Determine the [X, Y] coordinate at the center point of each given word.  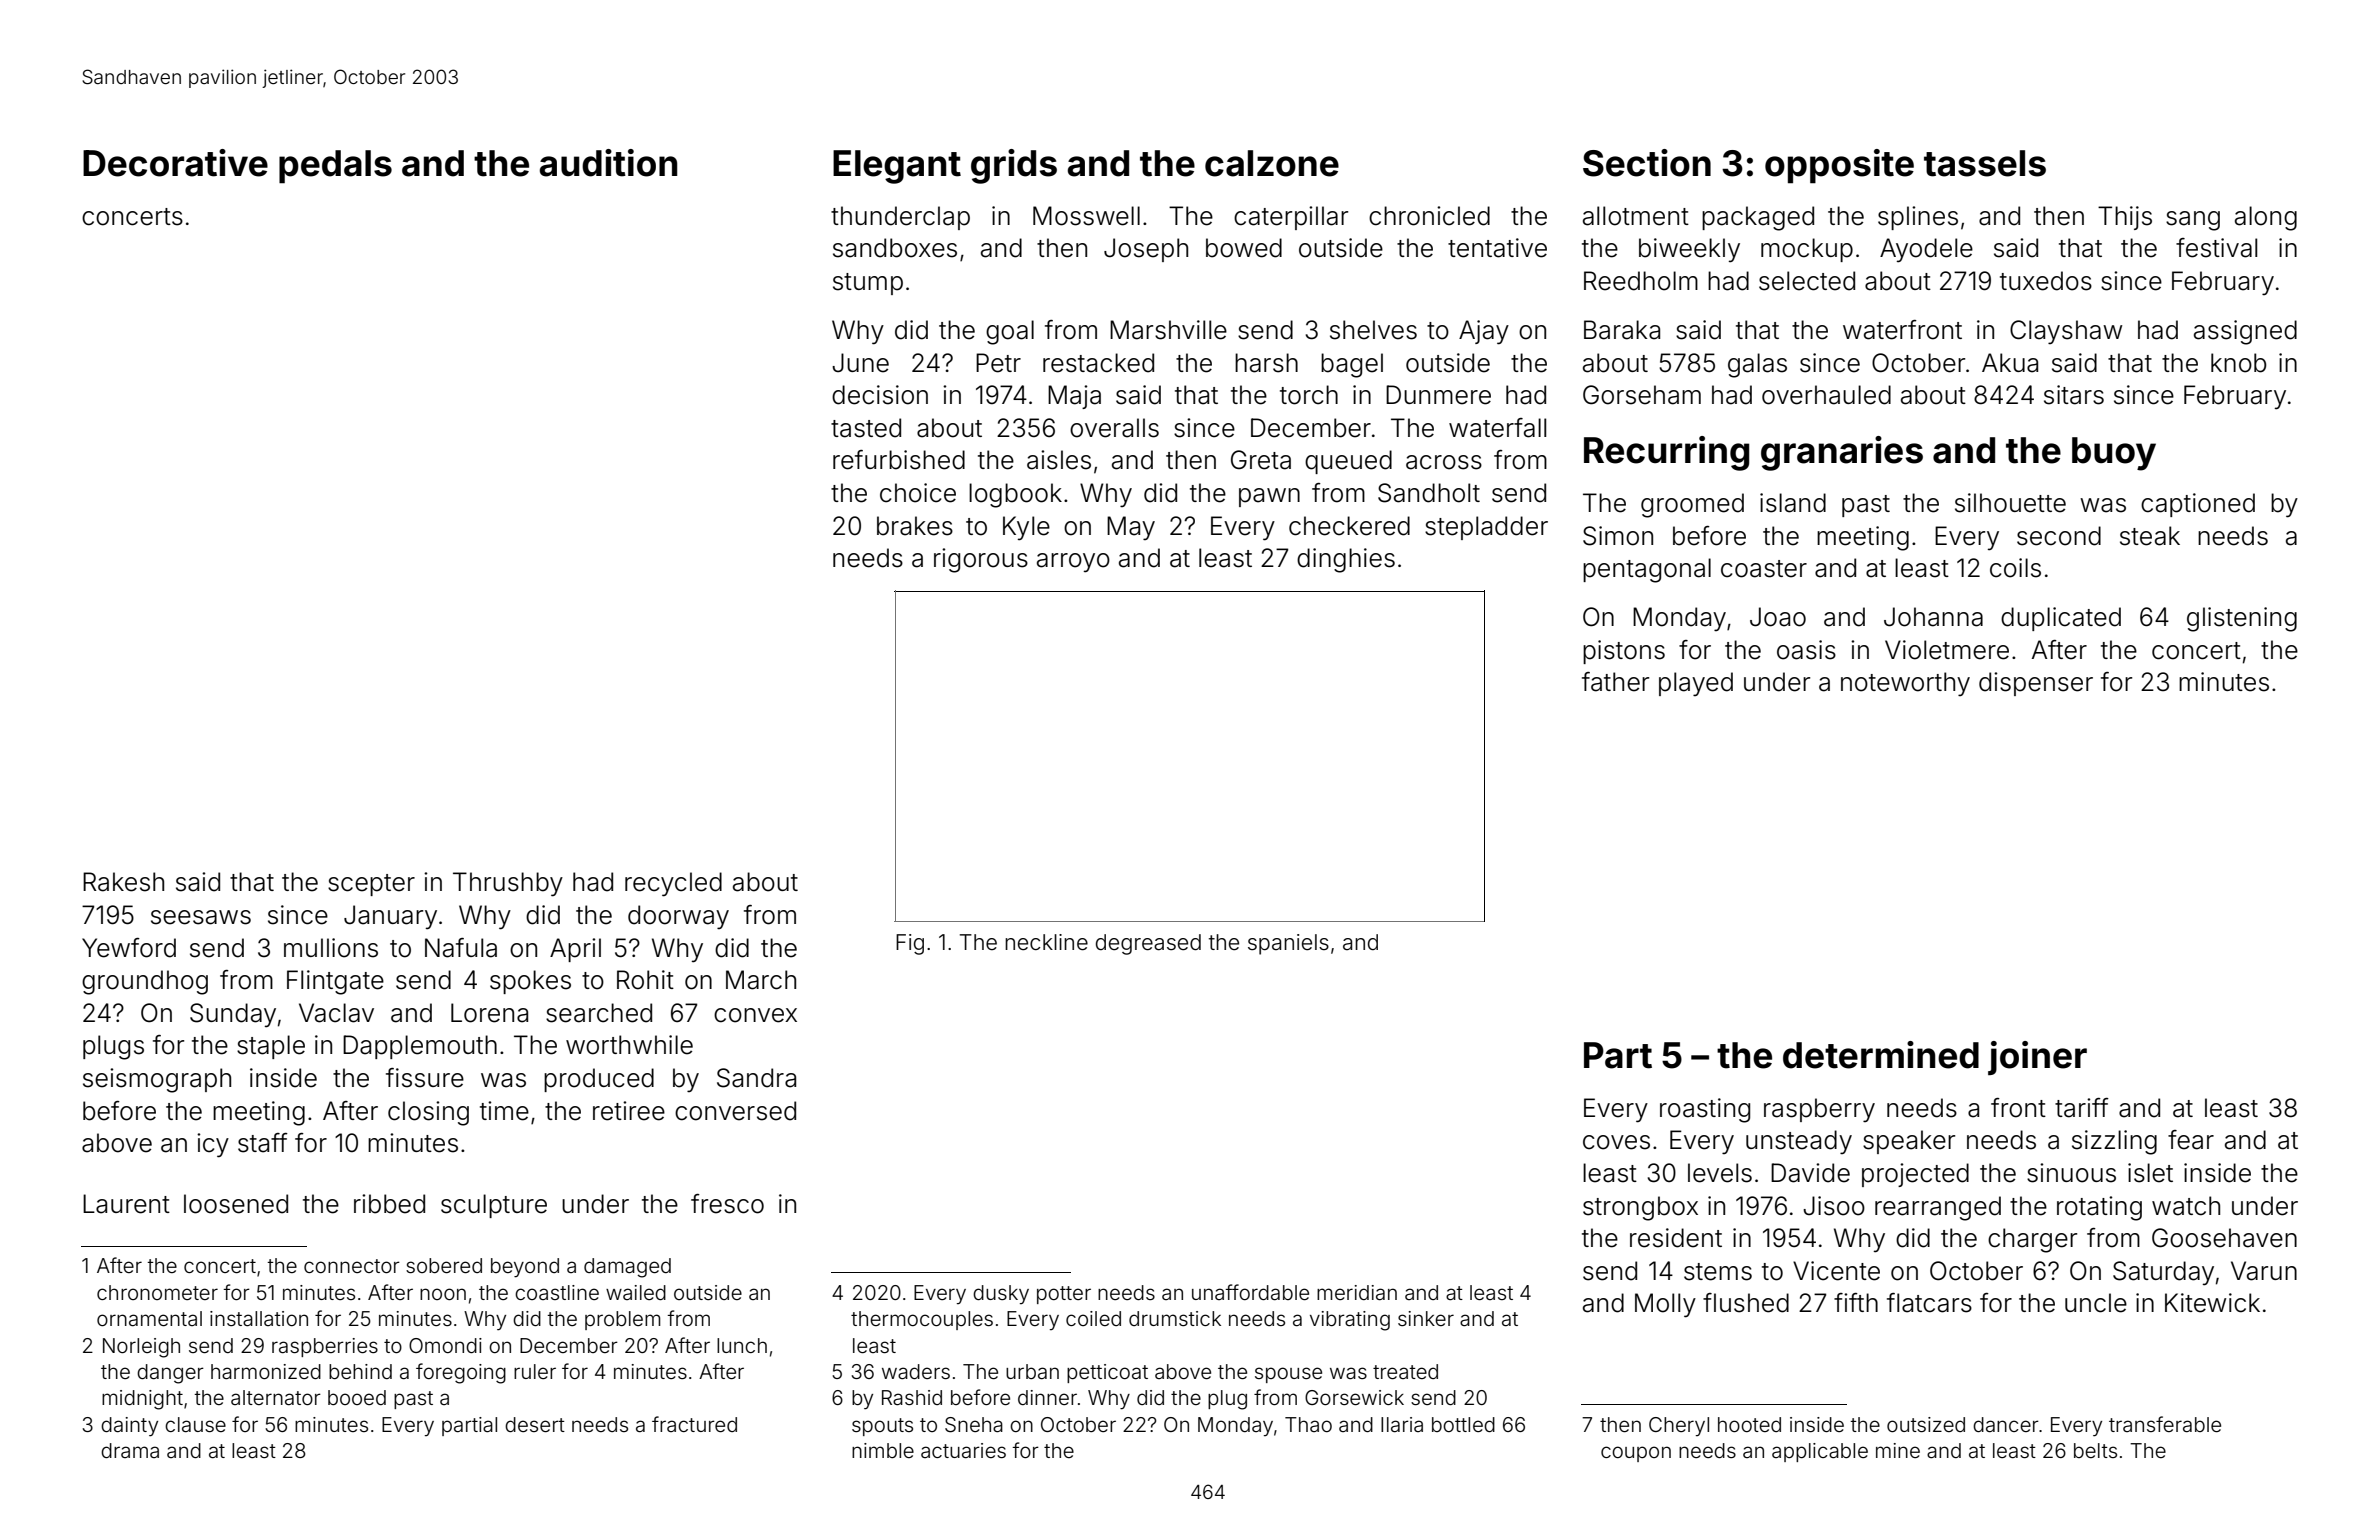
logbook [1015, 495]
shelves [1373, 330]
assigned [2245, 332]
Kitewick [2212, 1303]
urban [1032, 1371]
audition [608, 163]
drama [130, 1450]
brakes [915, 526]
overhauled [1826, 395]
